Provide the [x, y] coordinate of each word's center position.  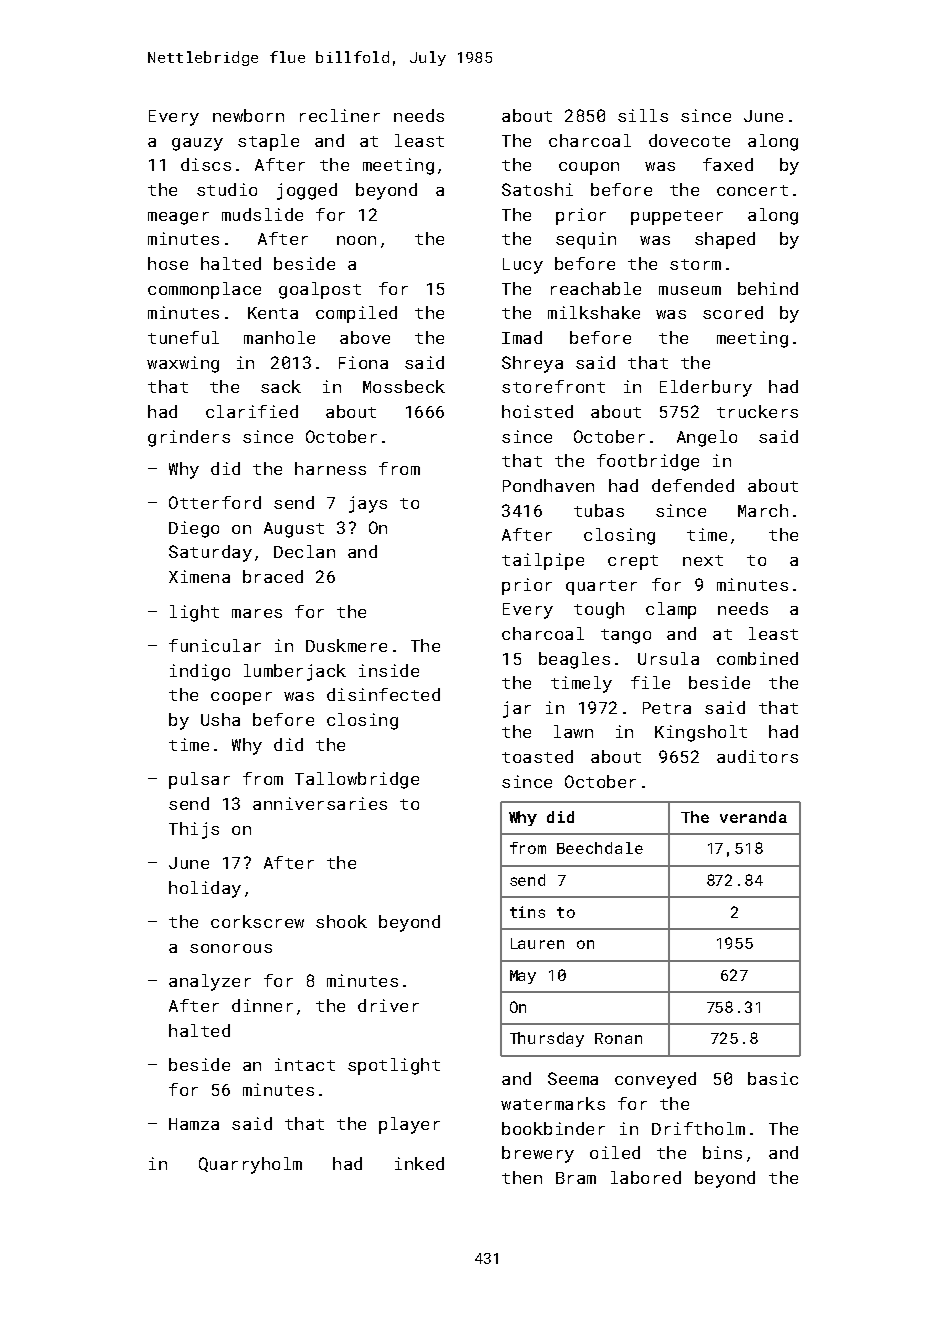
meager [178, 218]
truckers [757, 411]
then [522, 1177]
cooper [241, 698]
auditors [757, 756]
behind [768, 288]
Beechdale [600, 848]
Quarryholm [250, 1165]
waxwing [183, 364]
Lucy [523, 266]
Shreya [532, 364]
